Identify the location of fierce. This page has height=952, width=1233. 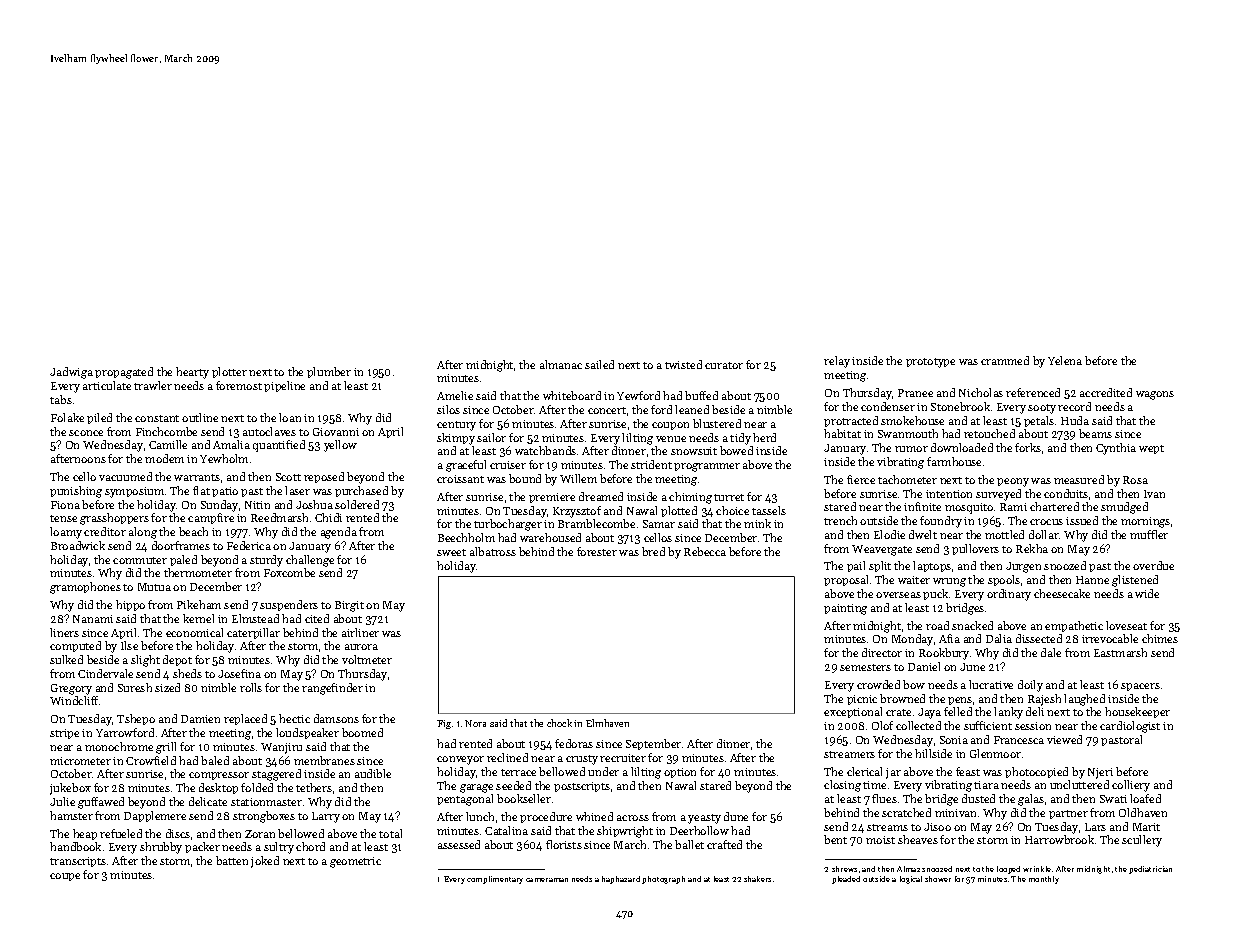
(861, 479).
